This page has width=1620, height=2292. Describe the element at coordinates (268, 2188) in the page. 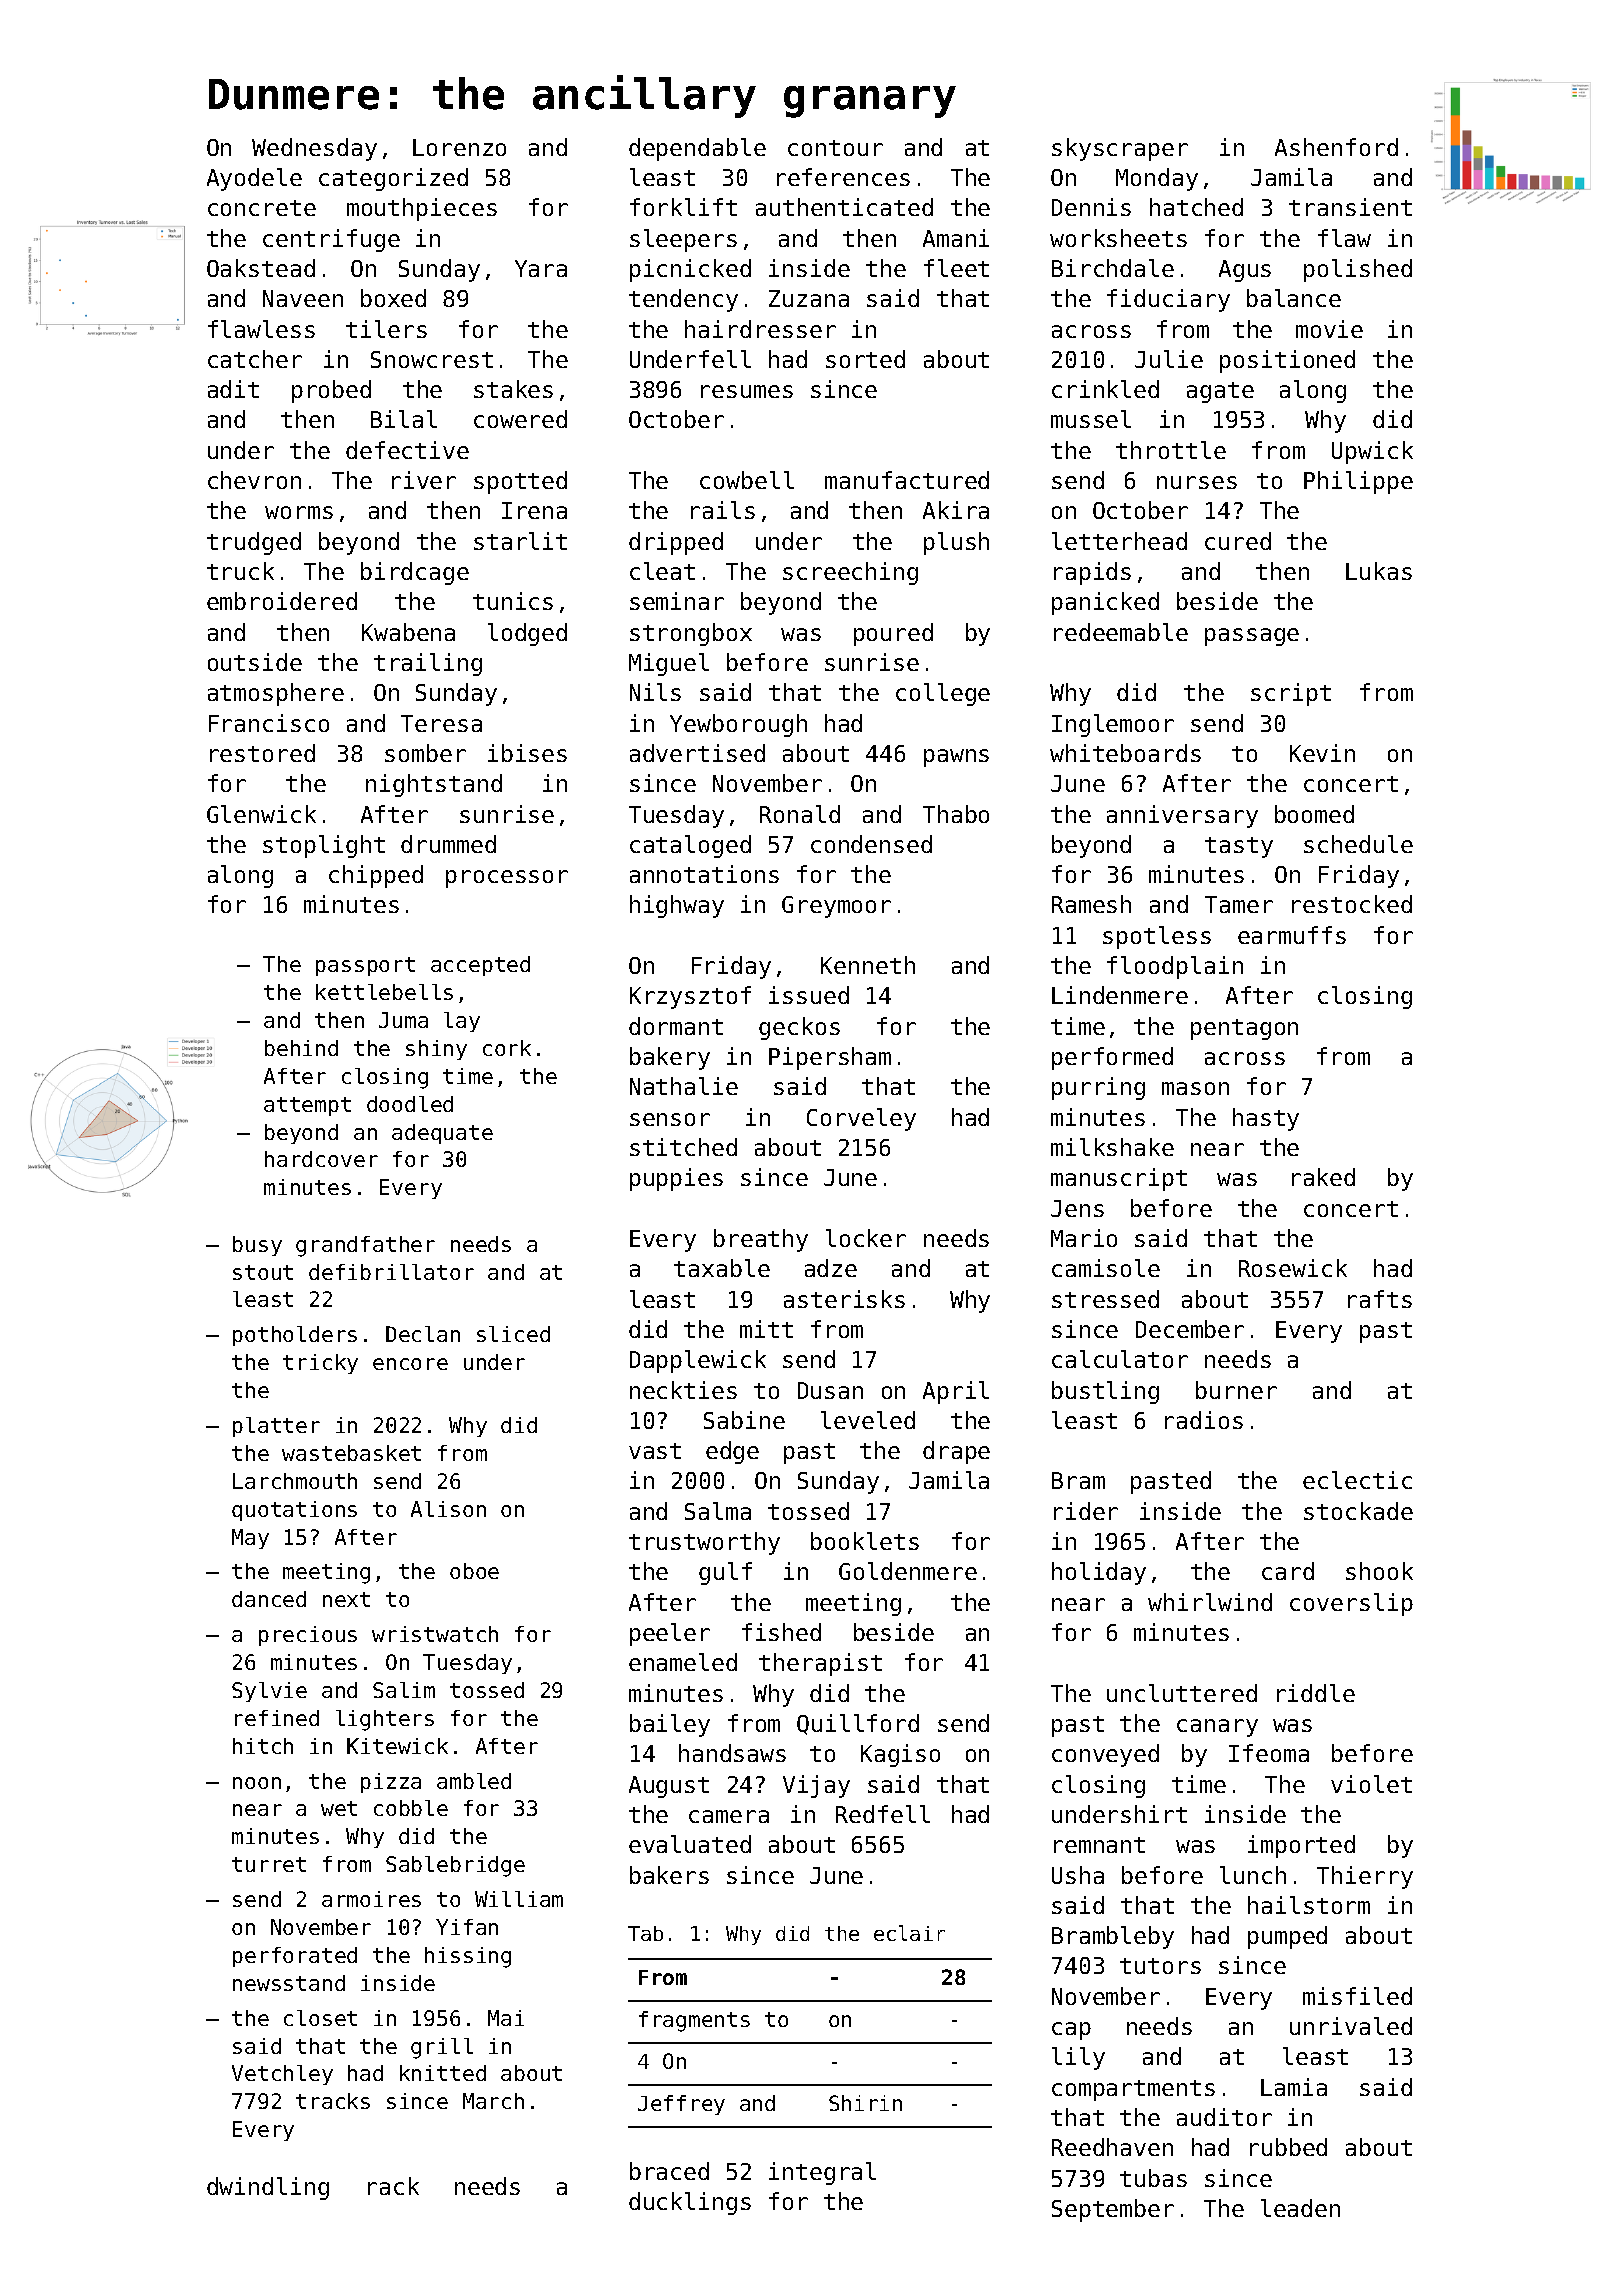

I see `dwindling` at that location.
